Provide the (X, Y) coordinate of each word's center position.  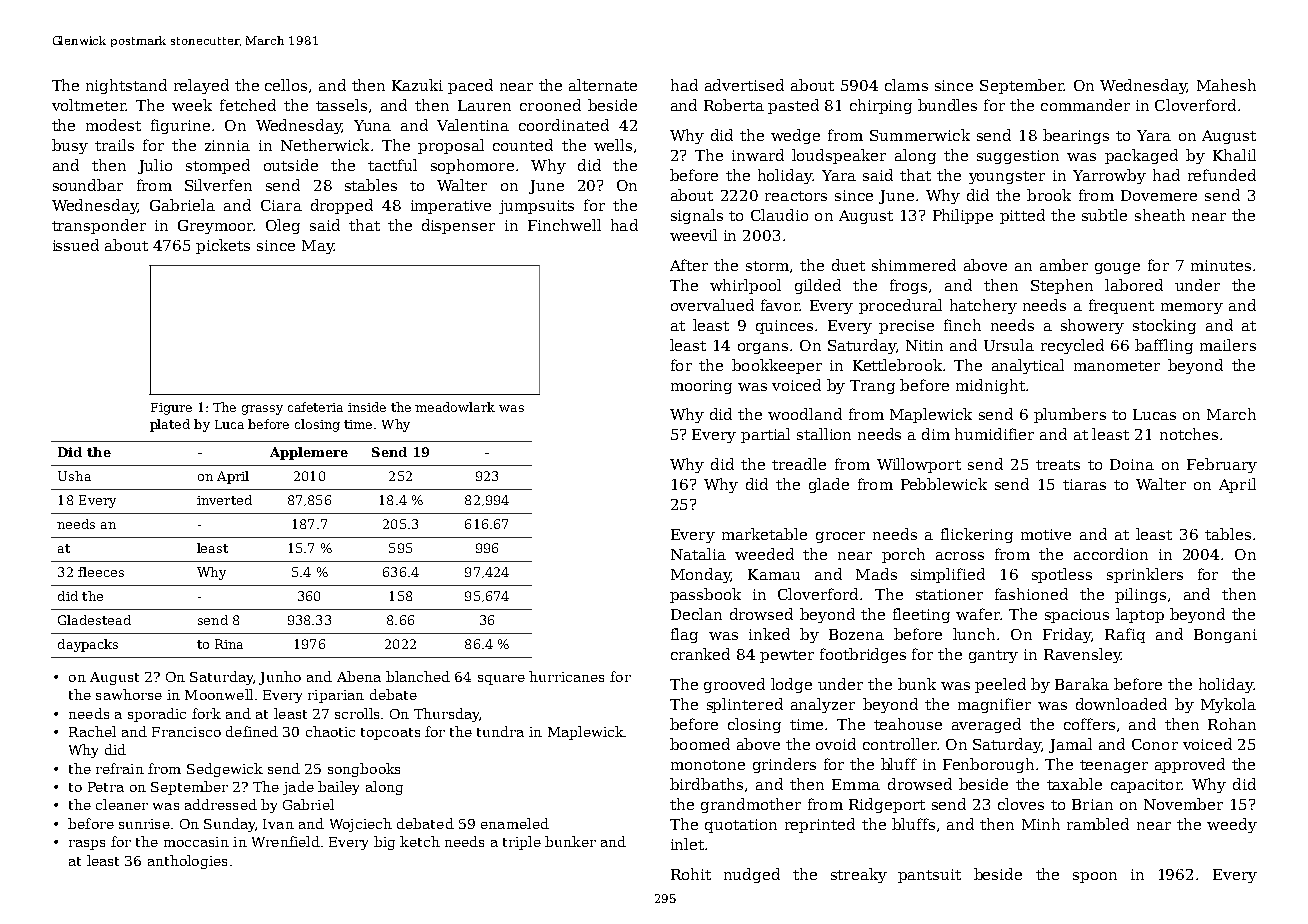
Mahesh (1226, 85)
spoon (1095, 877)
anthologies (187, 862)
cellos (286, 85)
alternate (603, 85)
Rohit (691, 874)
